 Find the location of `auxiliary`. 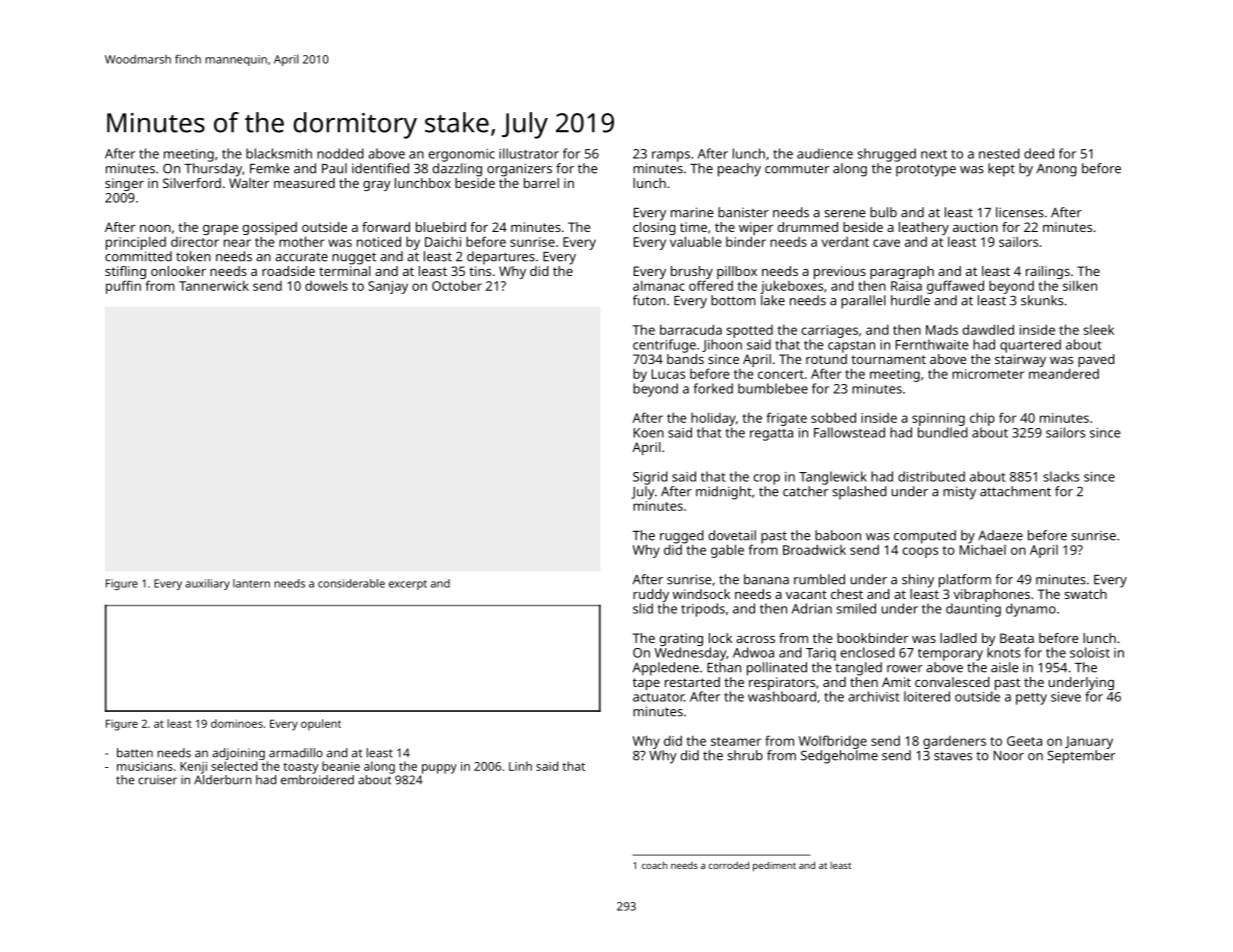

auxiliary is located at coordinates (207, 584).
